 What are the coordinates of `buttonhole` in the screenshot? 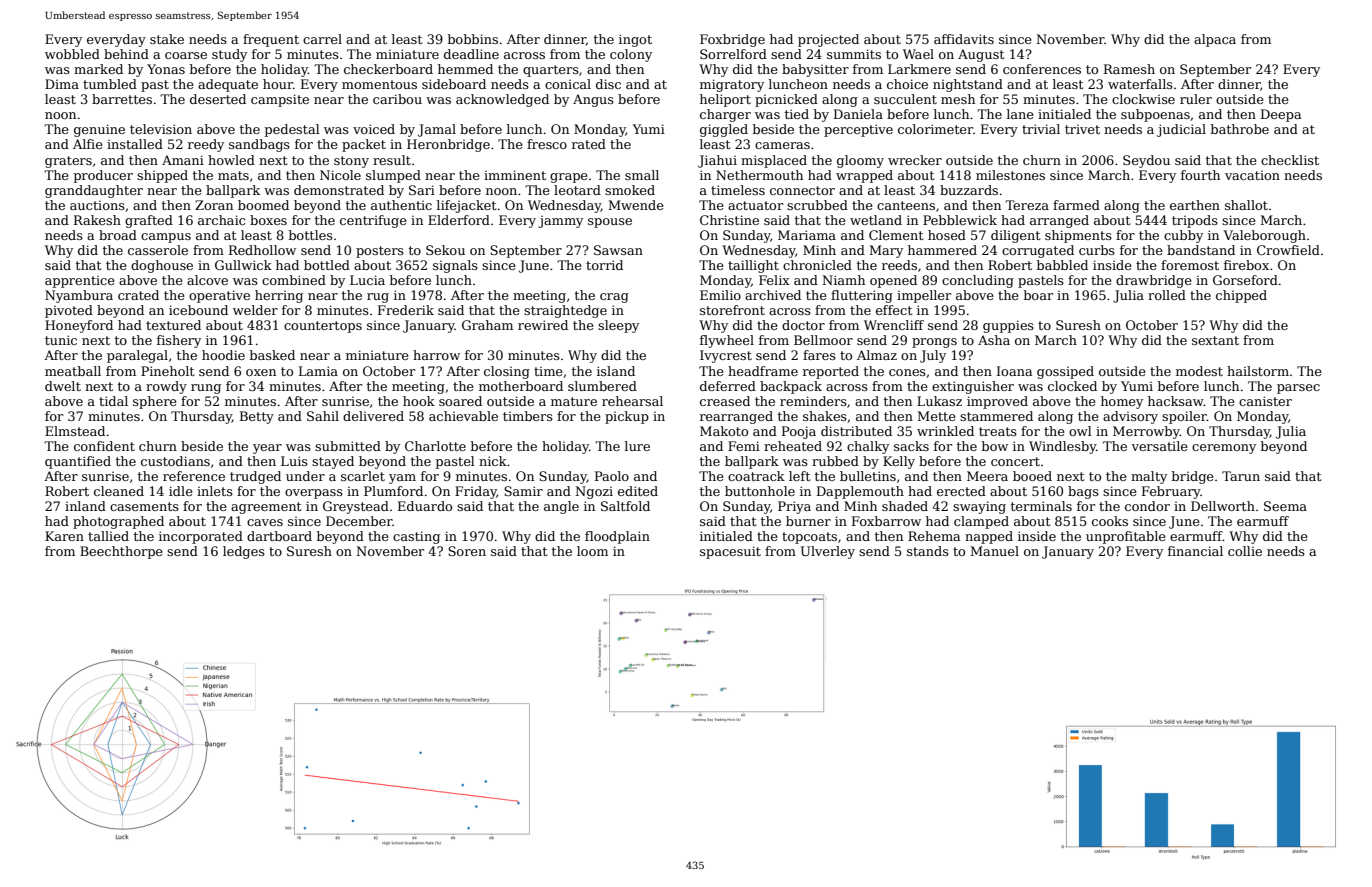 It's located at (760, 491).
